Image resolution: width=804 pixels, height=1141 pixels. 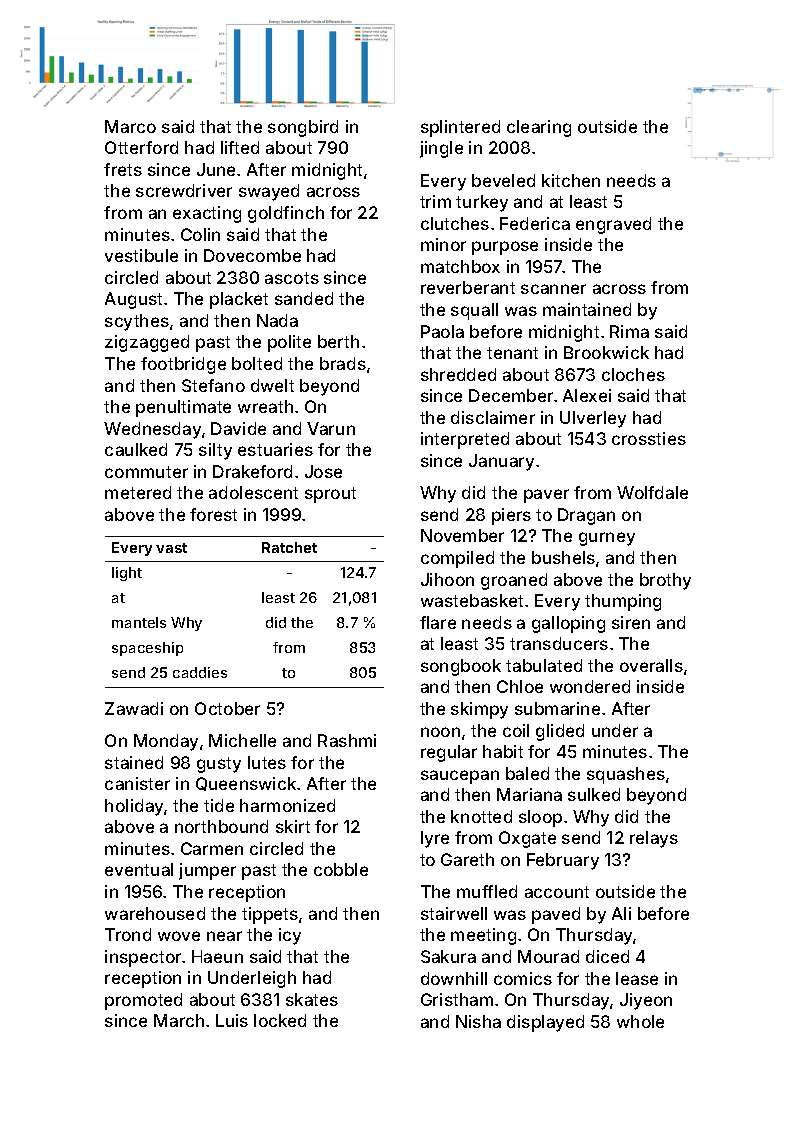 What do you see at coordinates (312, 999) in the screenshot?
I see `skates` at bounding box center [312, 999].
